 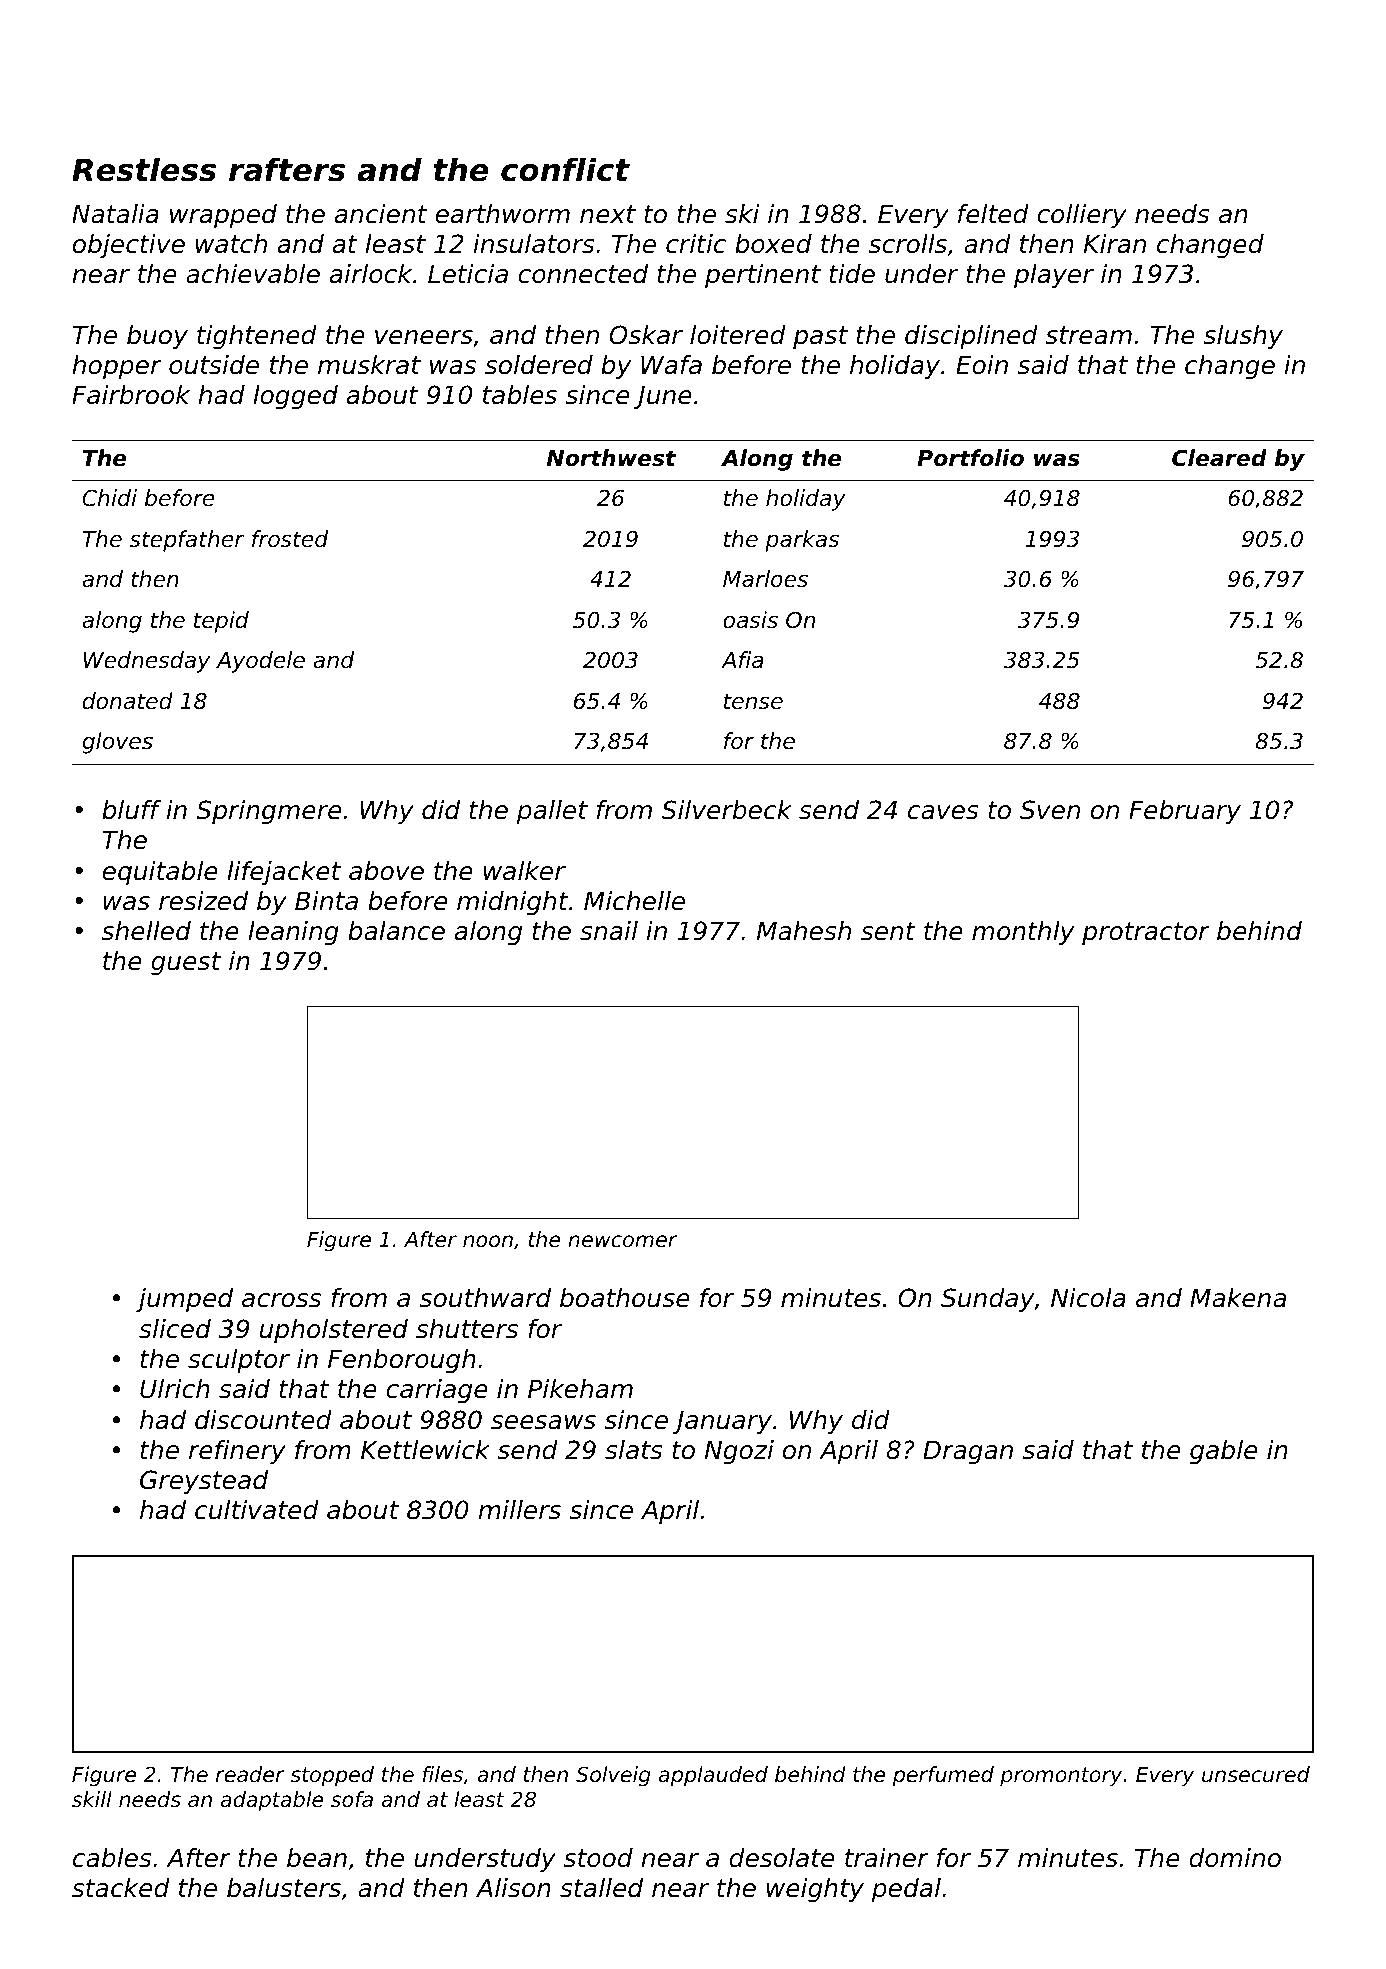 What do you see at coordinates (565, 169) in the screenshot?
I see `conflict` at bounding box center [565, 169].
